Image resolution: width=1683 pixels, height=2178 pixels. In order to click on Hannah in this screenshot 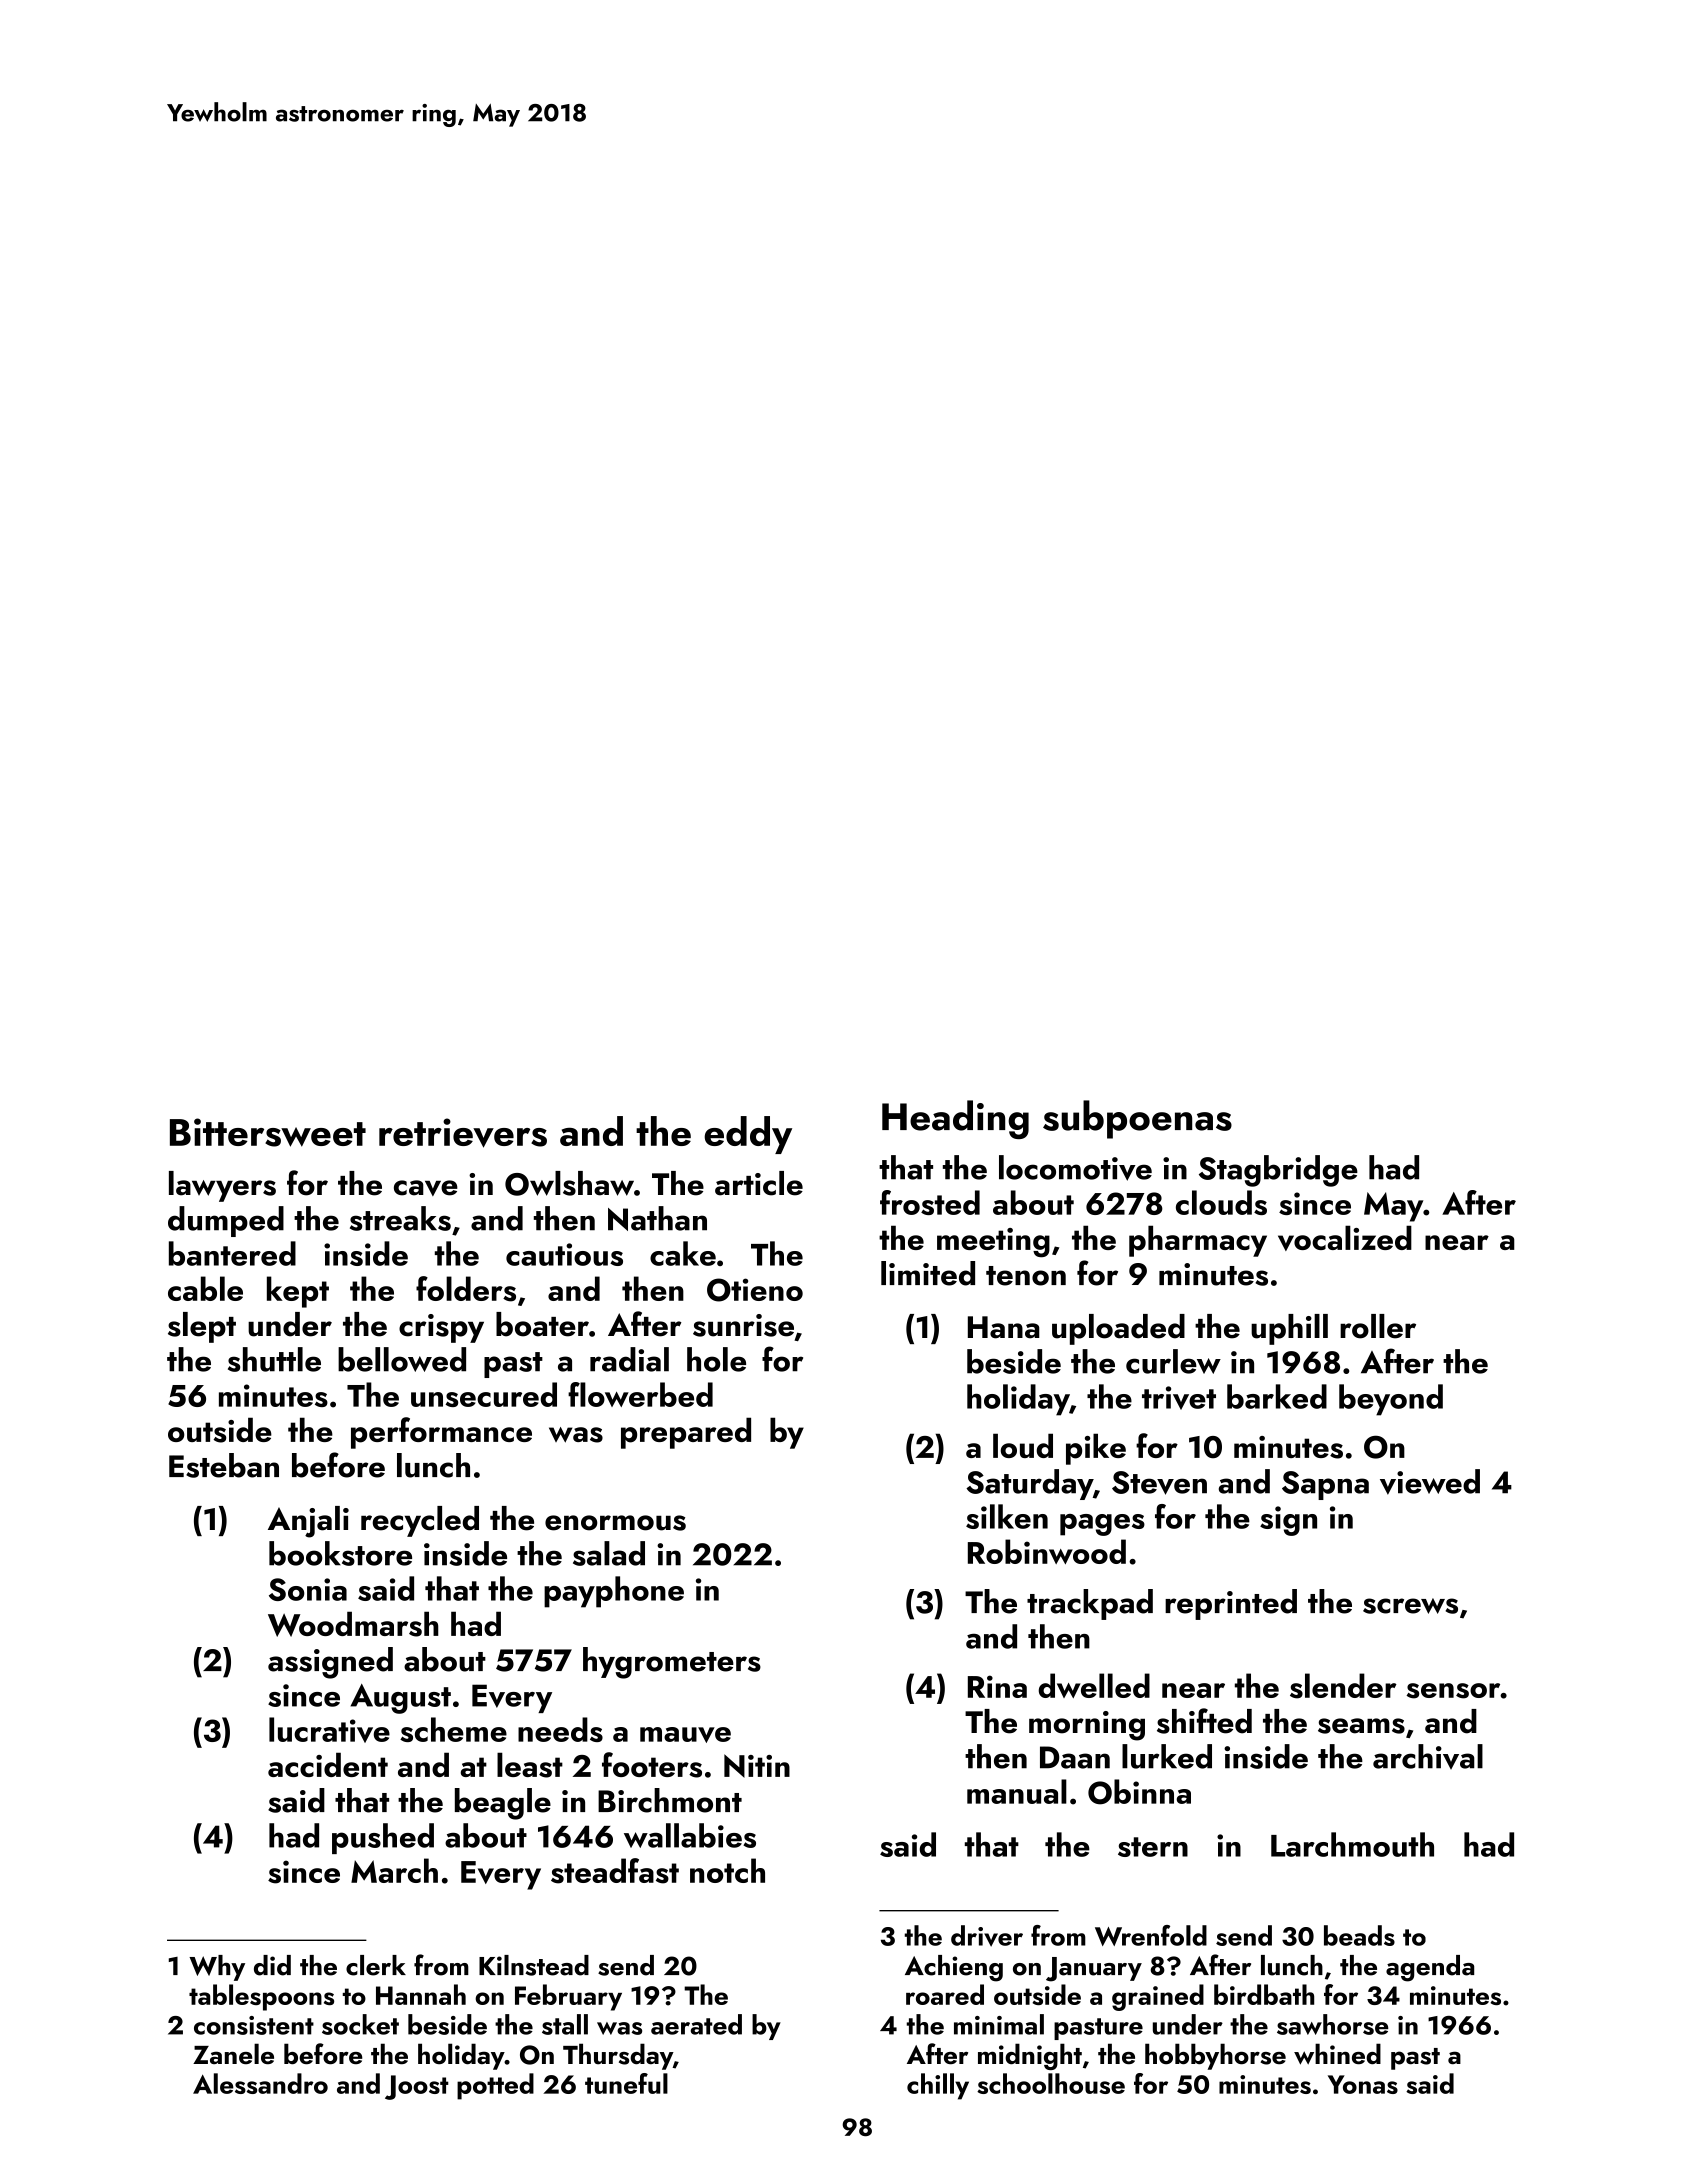, I will do `click(421, 1994)`.
